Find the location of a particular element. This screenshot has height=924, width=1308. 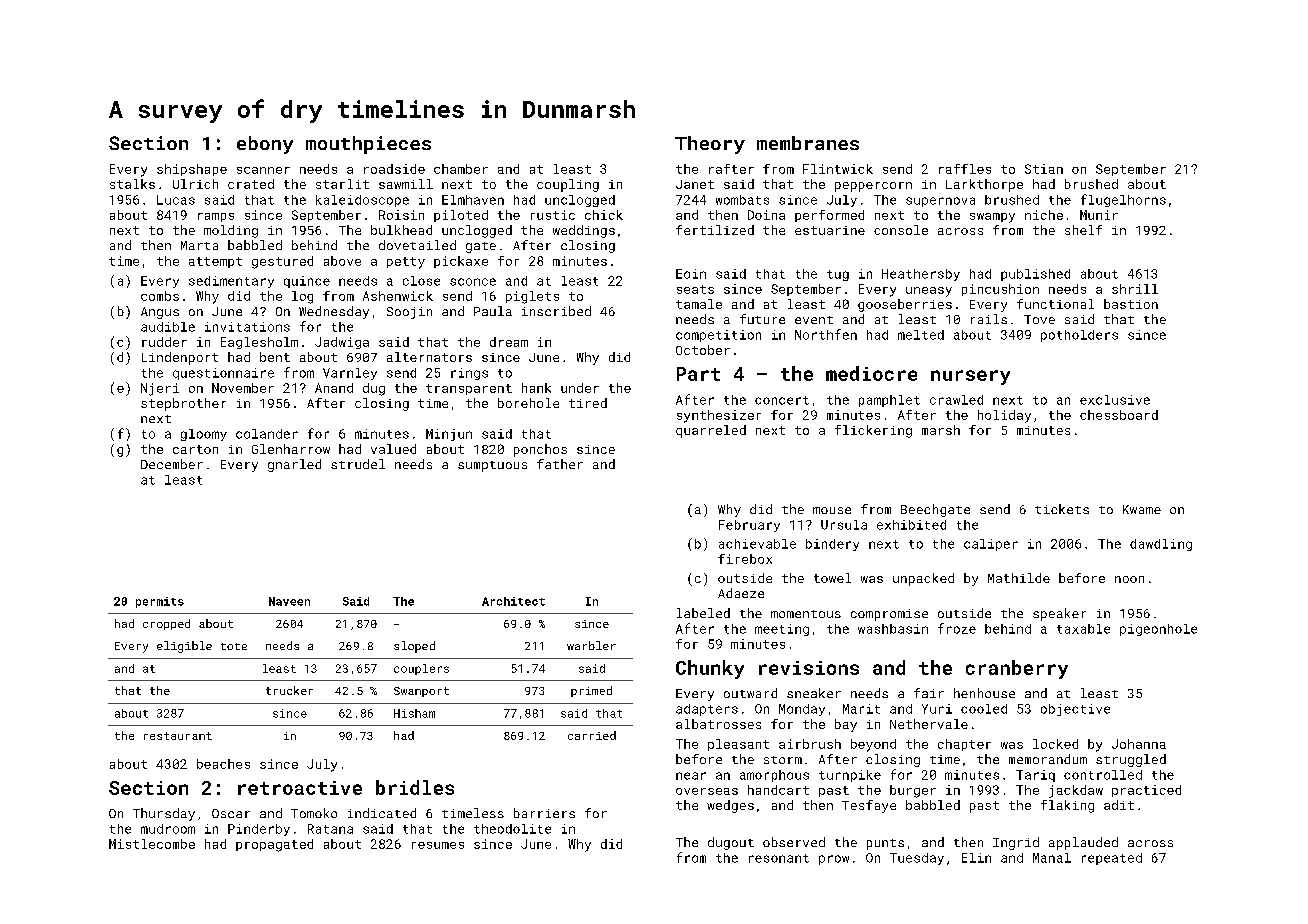

Johanna is located at coordinates (1139, 744).
